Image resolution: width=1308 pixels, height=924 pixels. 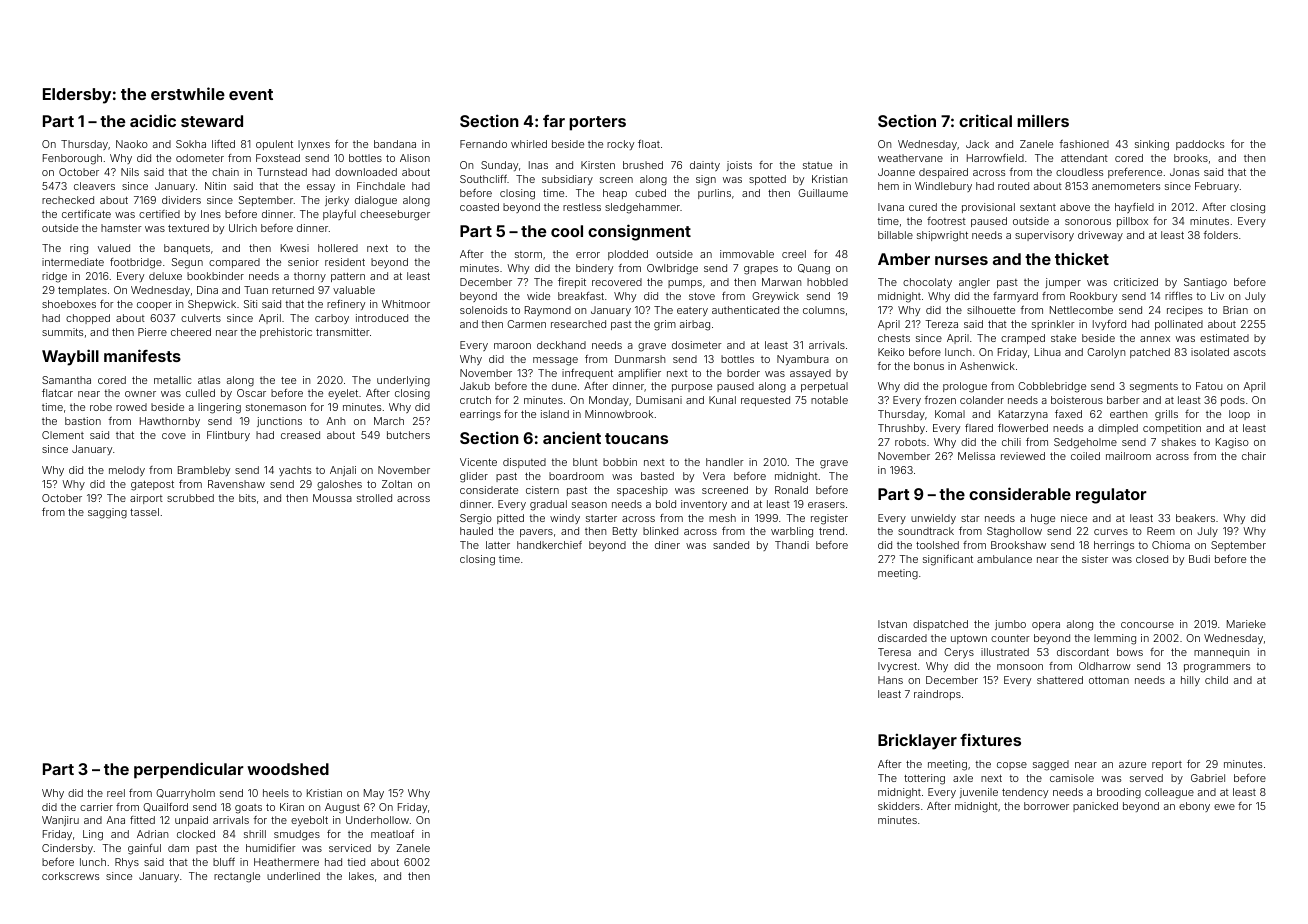 I want to click on junctions, so click(x=279, y=422).
